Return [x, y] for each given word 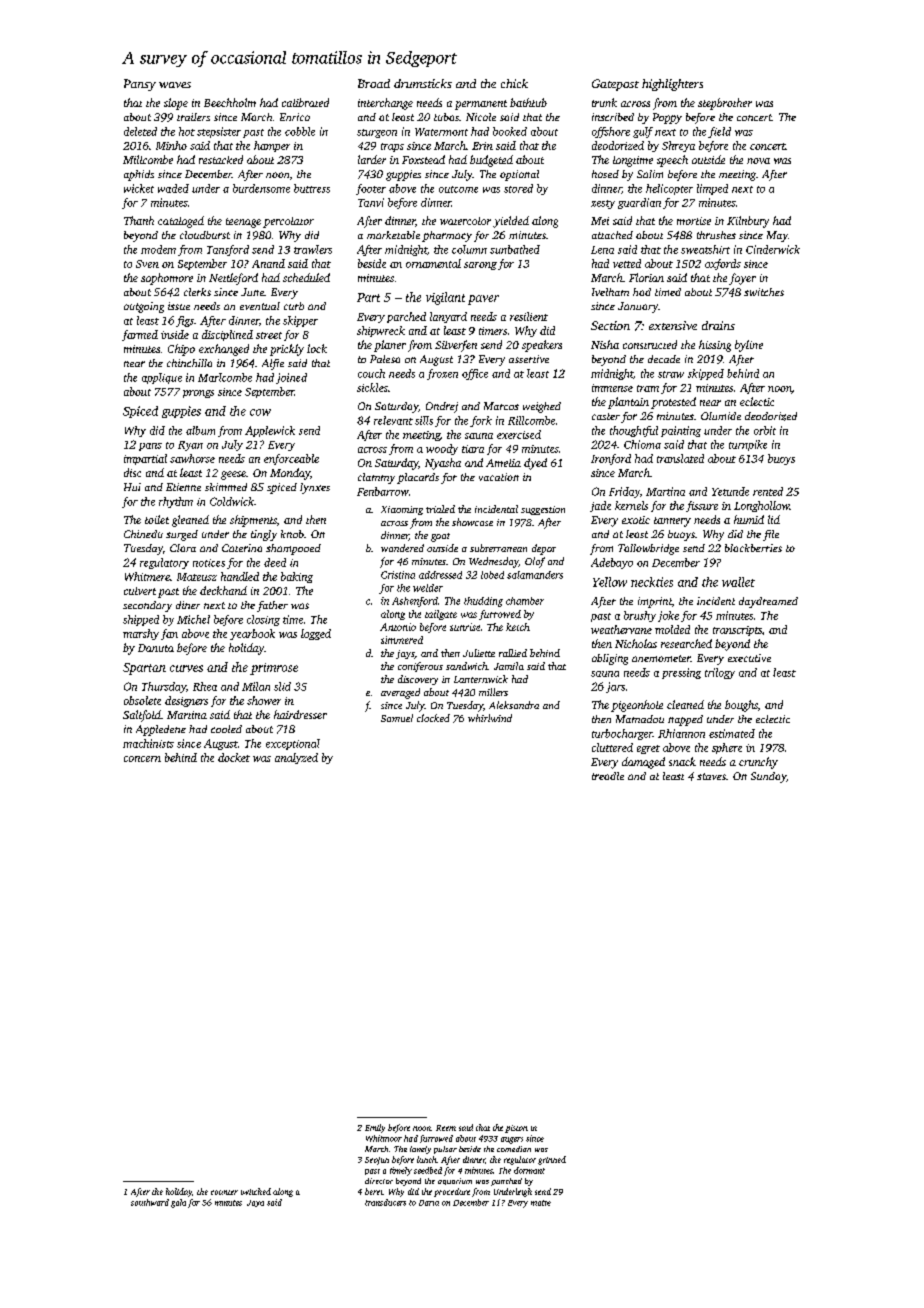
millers [493, 692]
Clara [183, 548]
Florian [646, 277]
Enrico [295, 117]
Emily [375, 1128]
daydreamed [768, 602]
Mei [600, 221]
